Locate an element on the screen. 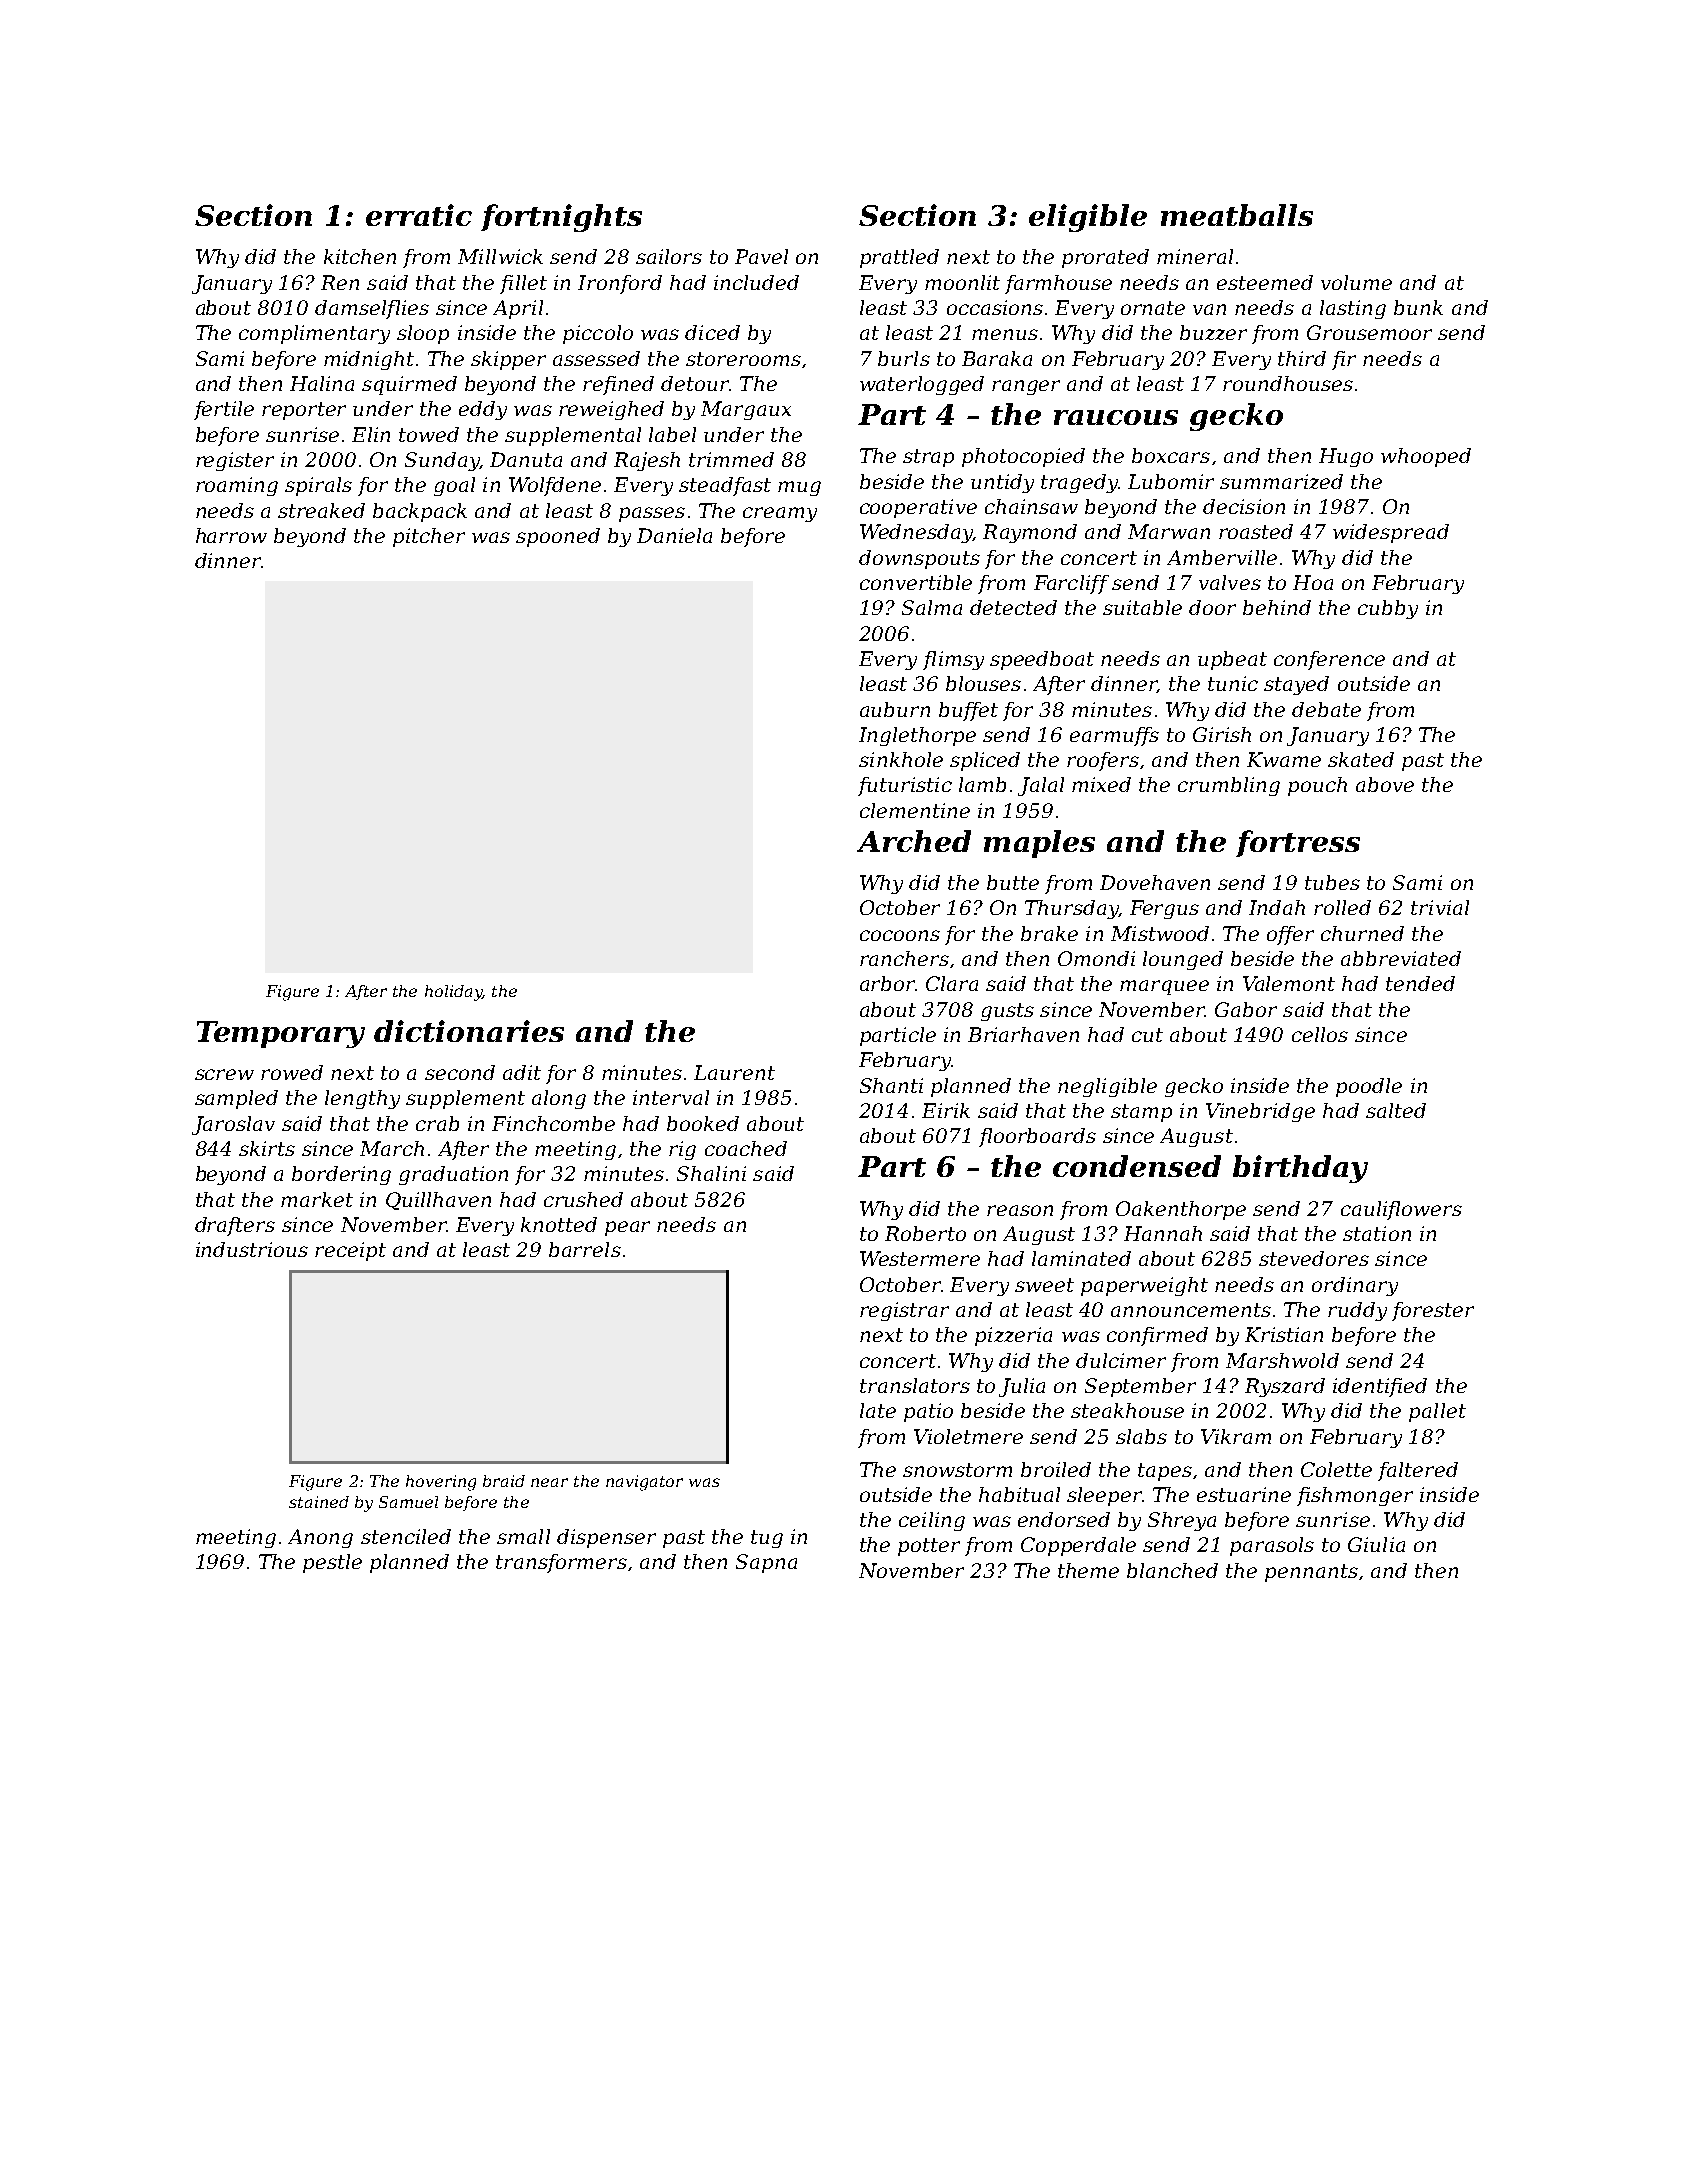  arbor is located at coordinates (887, 983).
